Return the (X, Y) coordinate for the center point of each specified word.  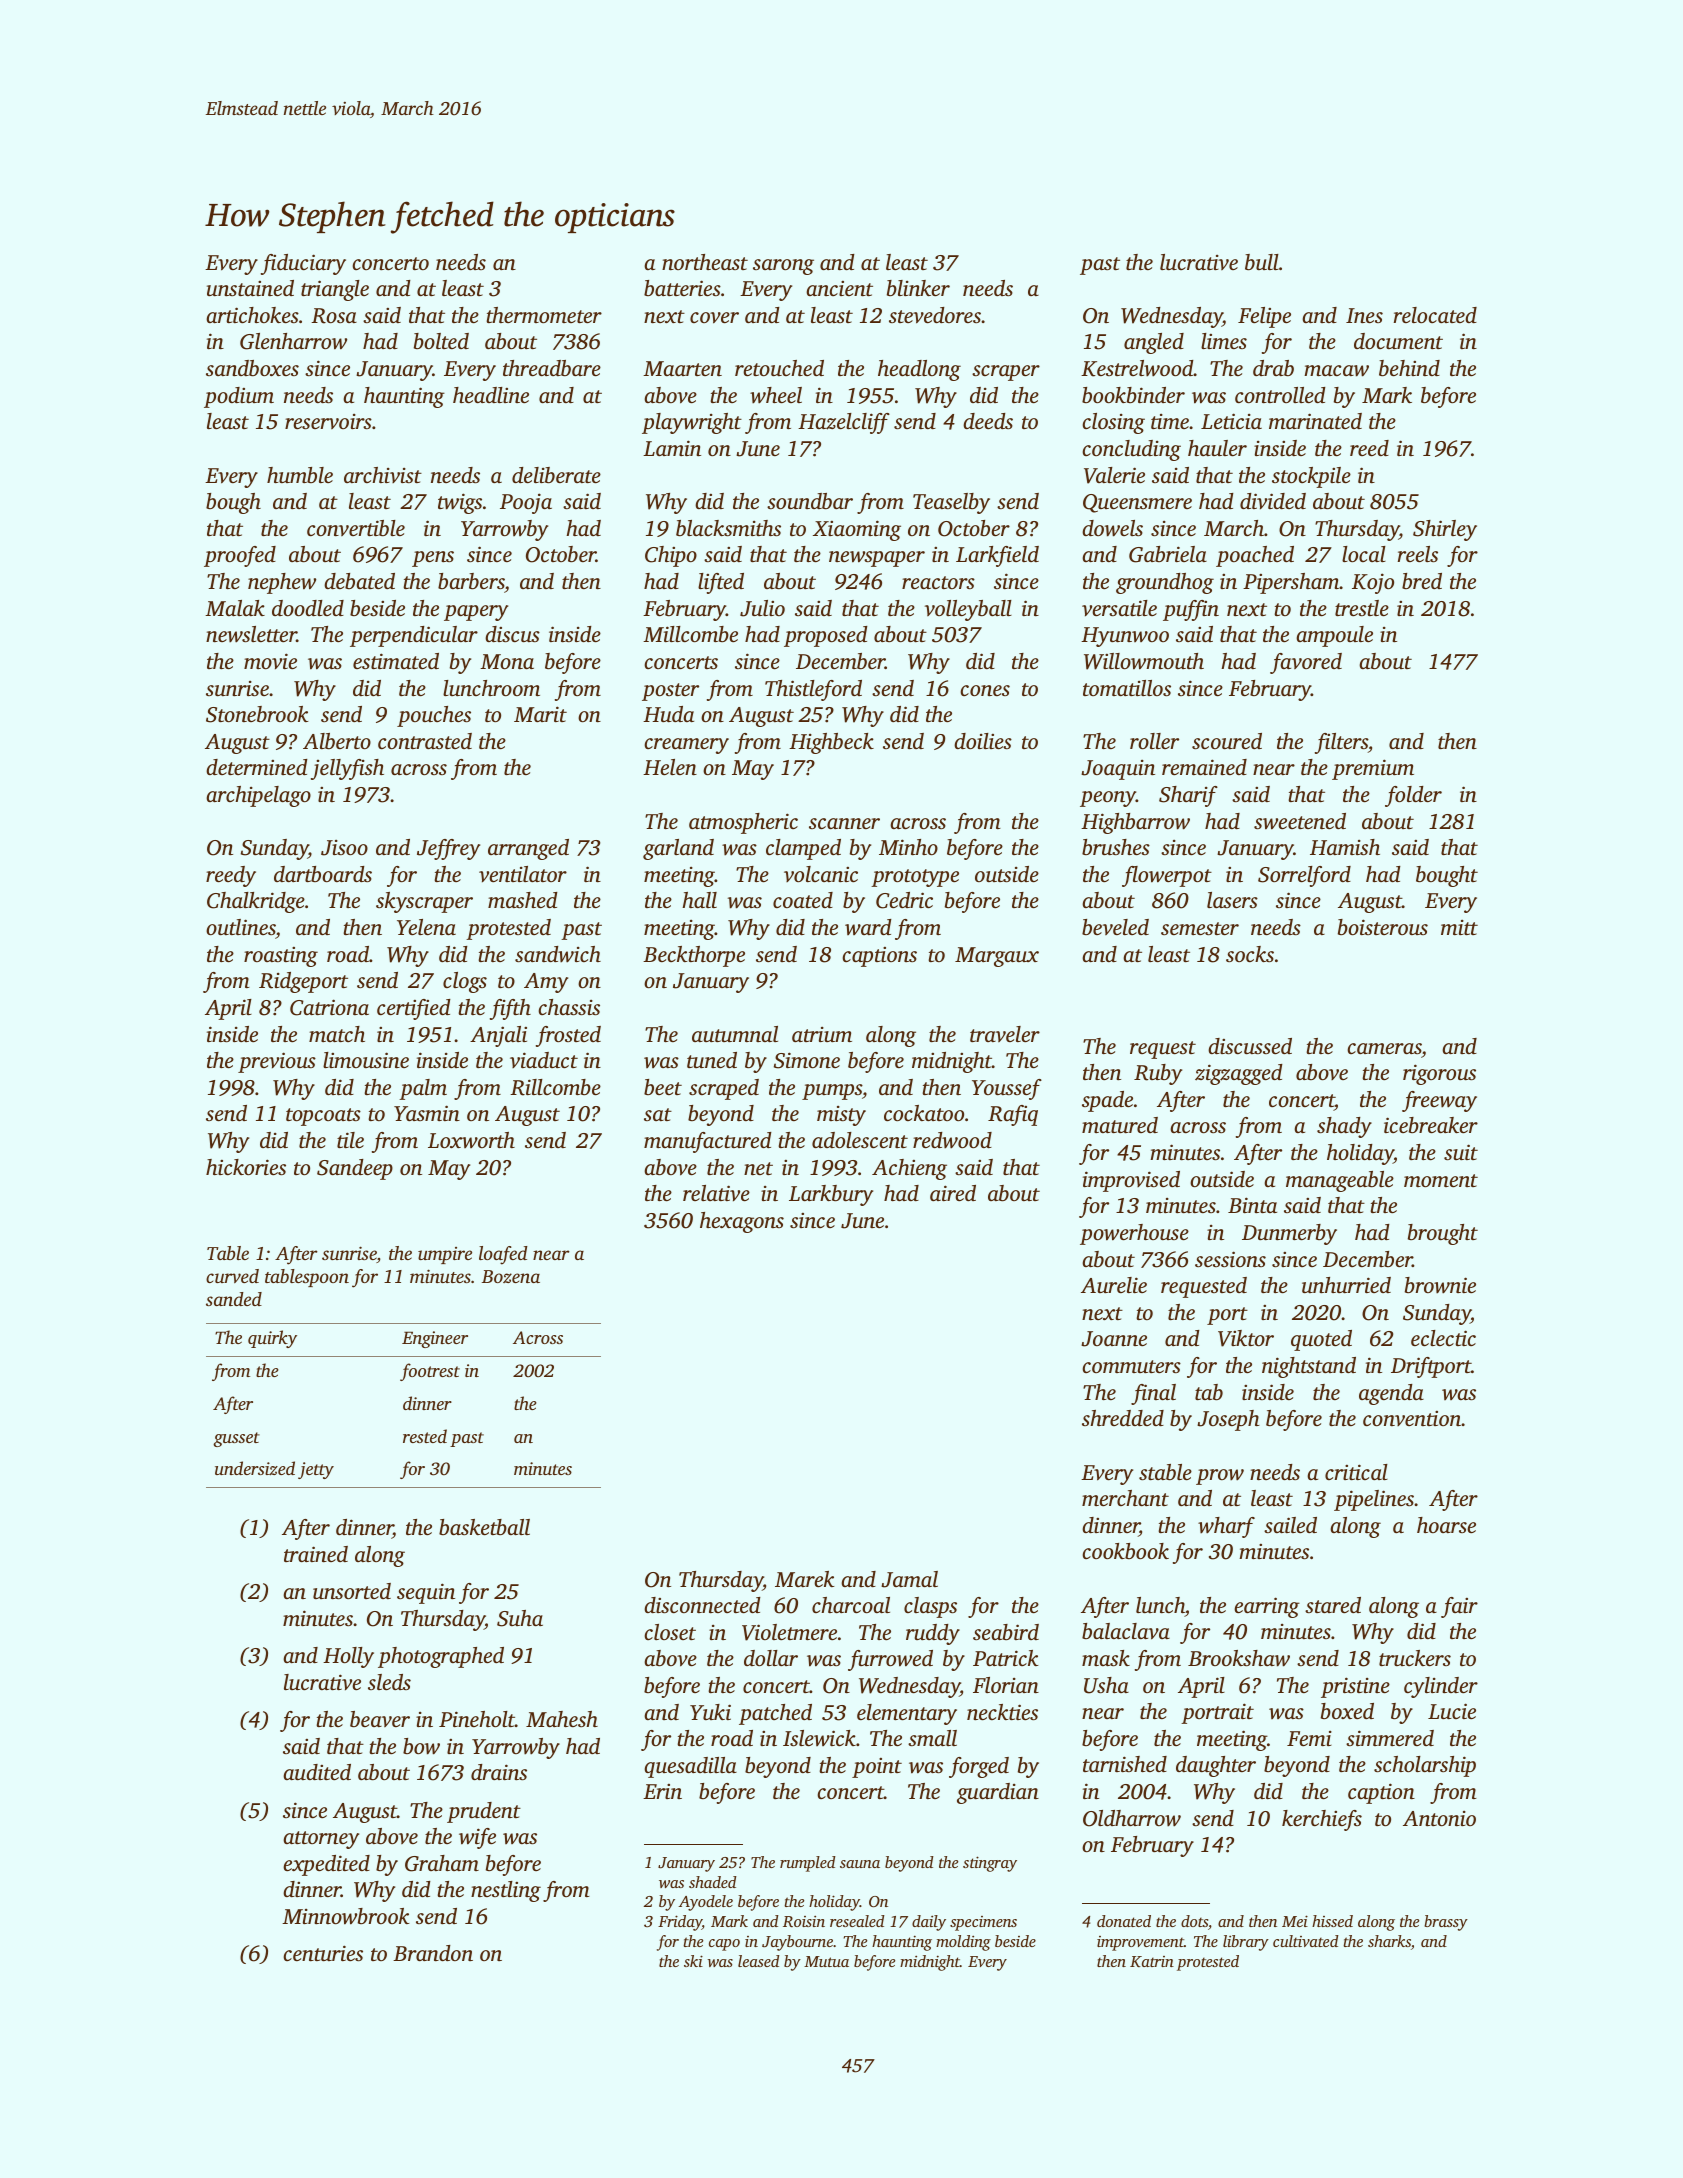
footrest (430, 1372)
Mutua (826, 1961)
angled (1154, 343)
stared (1333, 1605)
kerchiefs (1322, 1820)
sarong (783, 267)
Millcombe (690, 634)
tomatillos (1127, 688)
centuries (323, 1953)
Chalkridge (256, 902)
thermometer (544, 315)
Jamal (909, 1579)
